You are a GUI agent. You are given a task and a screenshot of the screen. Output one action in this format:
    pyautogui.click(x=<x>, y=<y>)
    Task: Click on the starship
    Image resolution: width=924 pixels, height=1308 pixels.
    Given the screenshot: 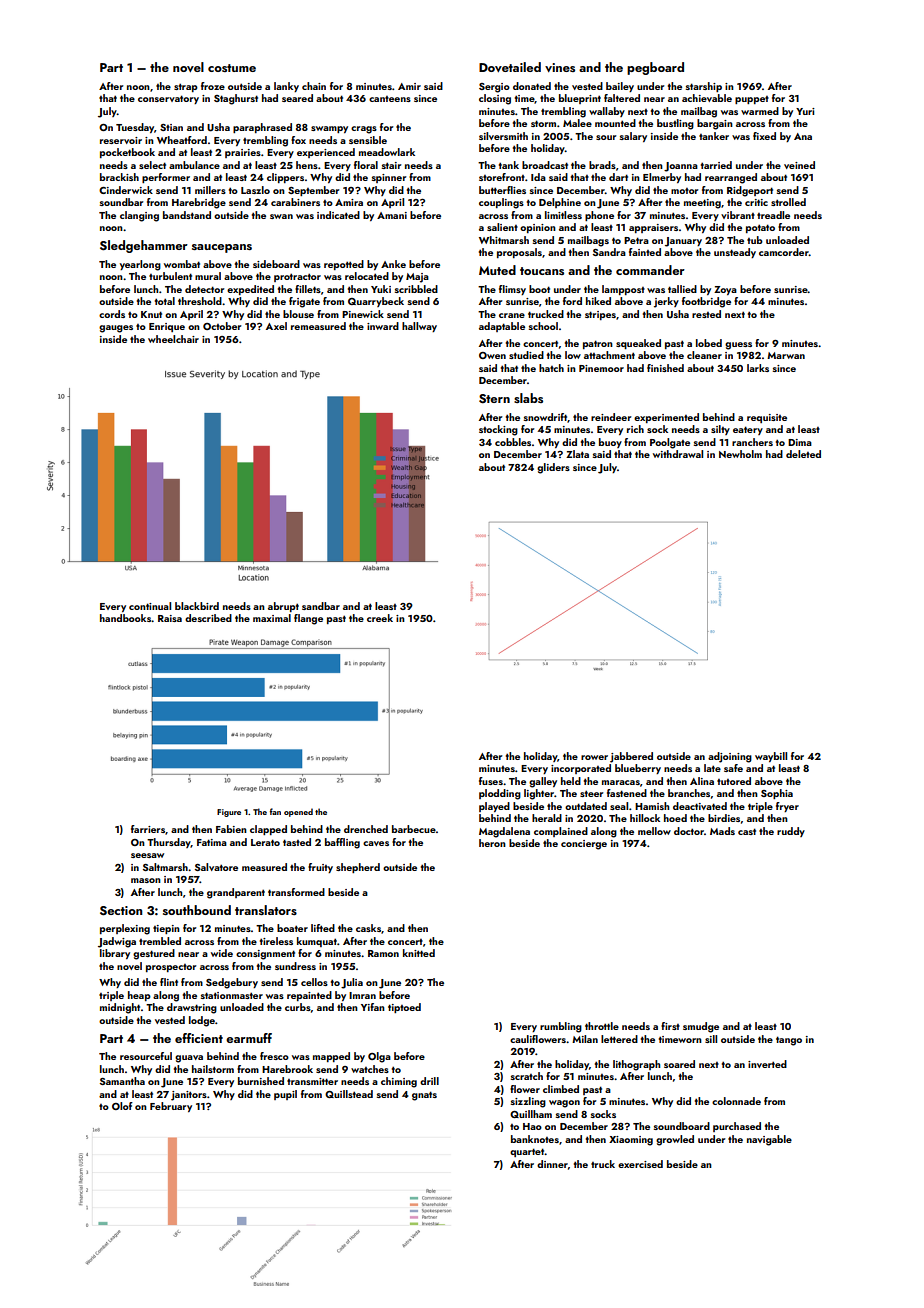 What is the action you would take?
    pyautogui.click(x=704, y=87)
